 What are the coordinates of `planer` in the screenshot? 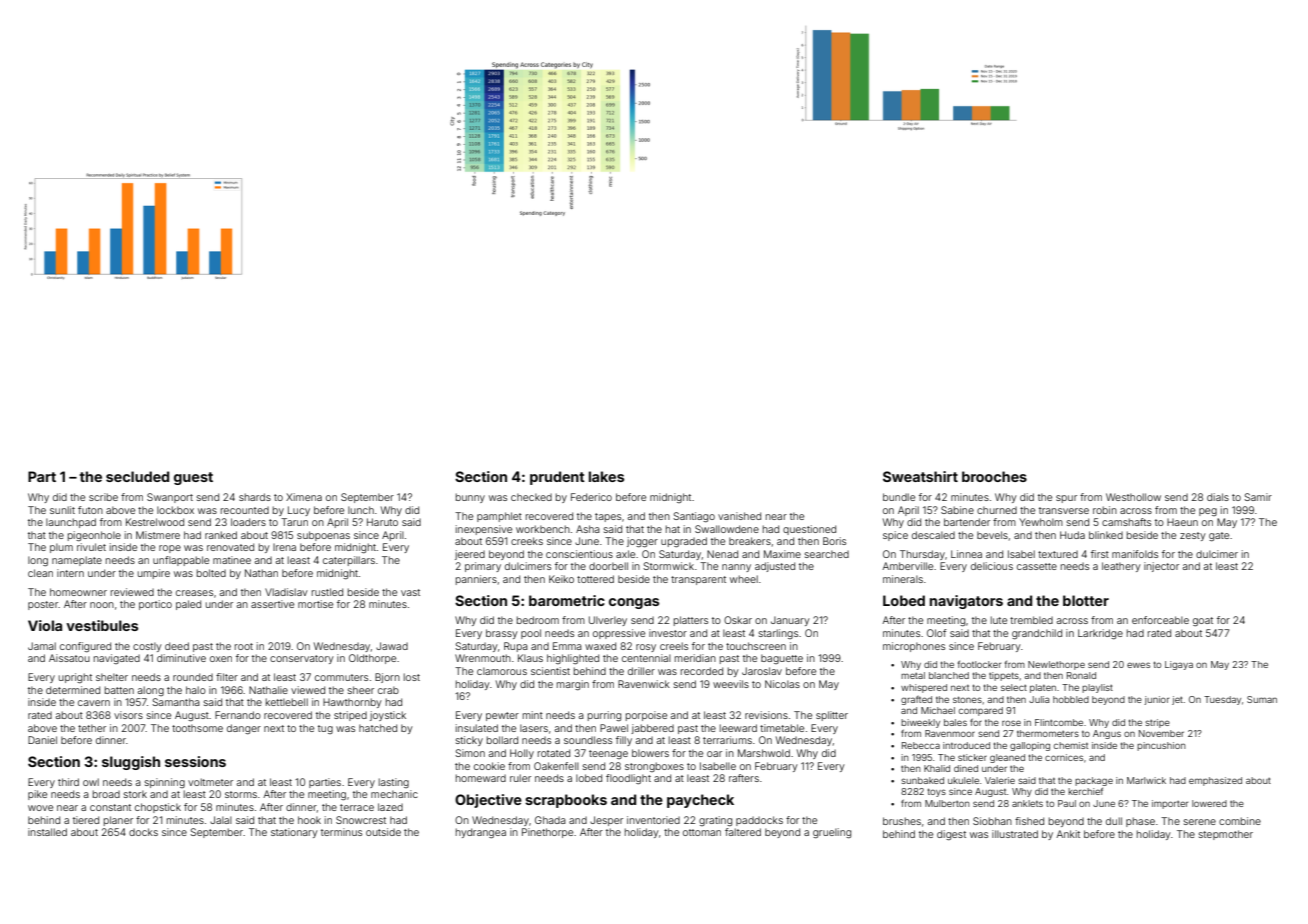 It's located at (118, 821).
